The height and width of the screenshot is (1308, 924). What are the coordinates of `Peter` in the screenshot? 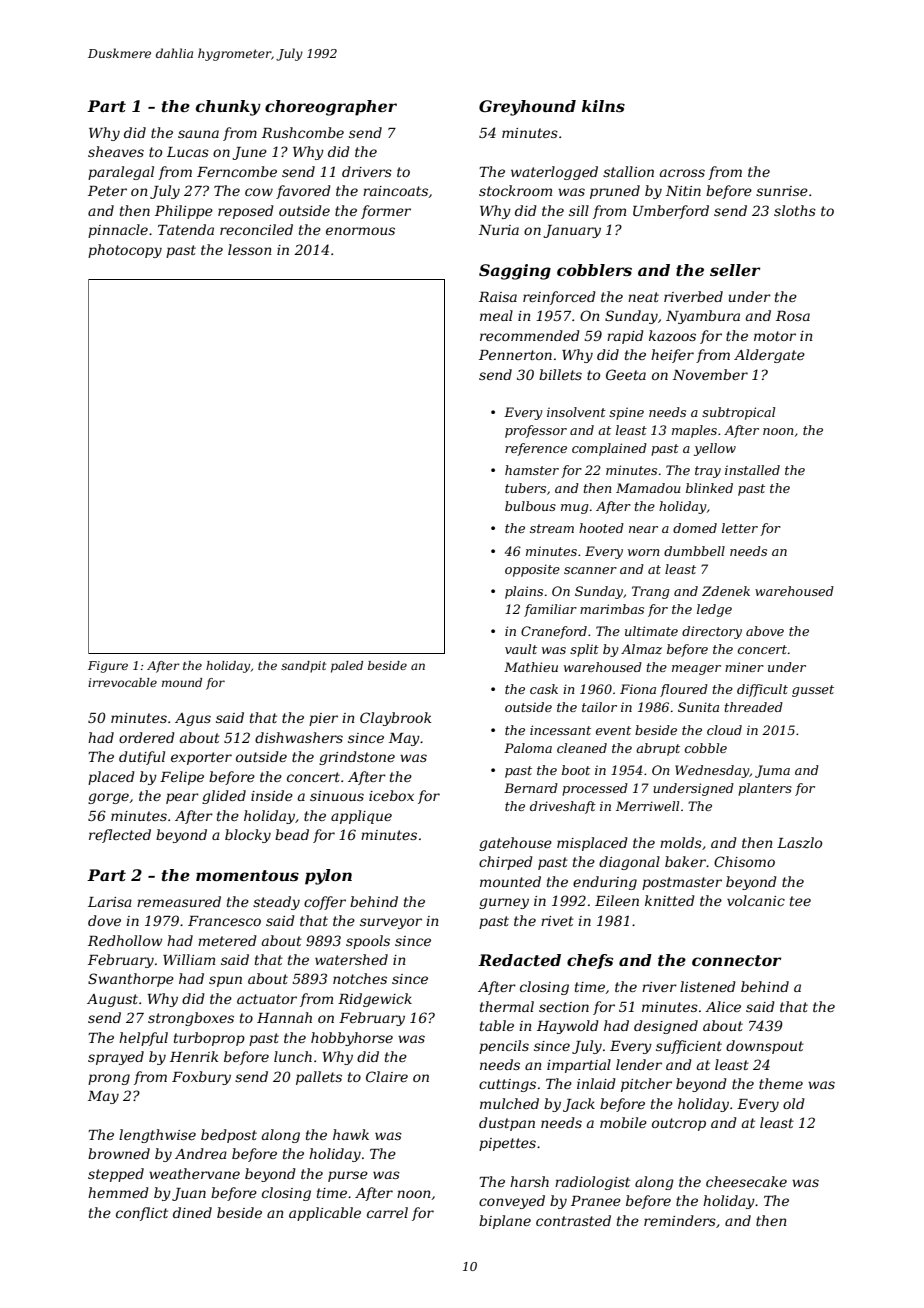 It's located at (107, 191).
